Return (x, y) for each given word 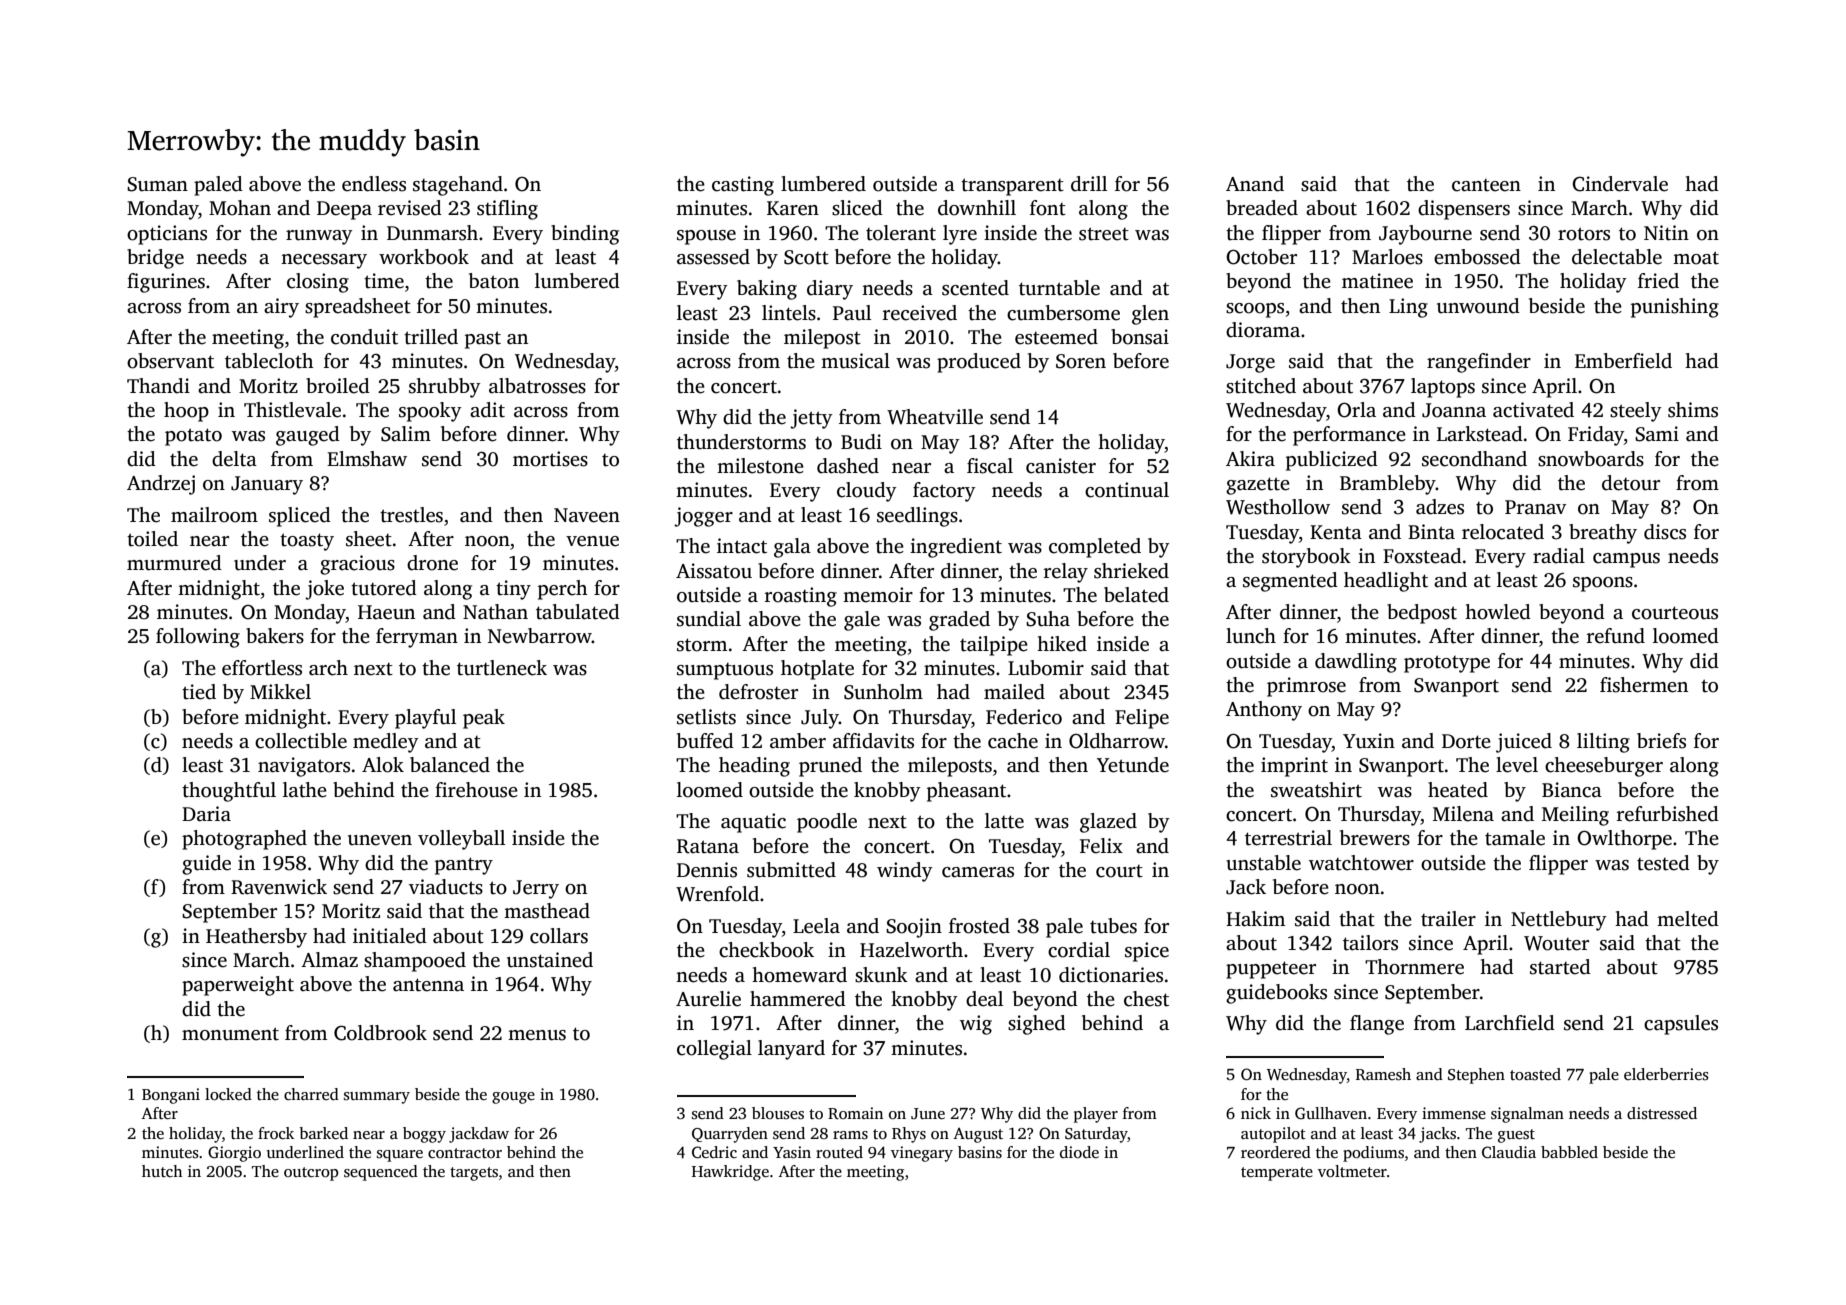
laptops (1443, 388)
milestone (760, 466)
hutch (162, 1171)
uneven (380, 840)
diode (1079, 1152)
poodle (827, 823)
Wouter (1556, 943)
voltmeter (1352, 1171)
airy (281, 308)
